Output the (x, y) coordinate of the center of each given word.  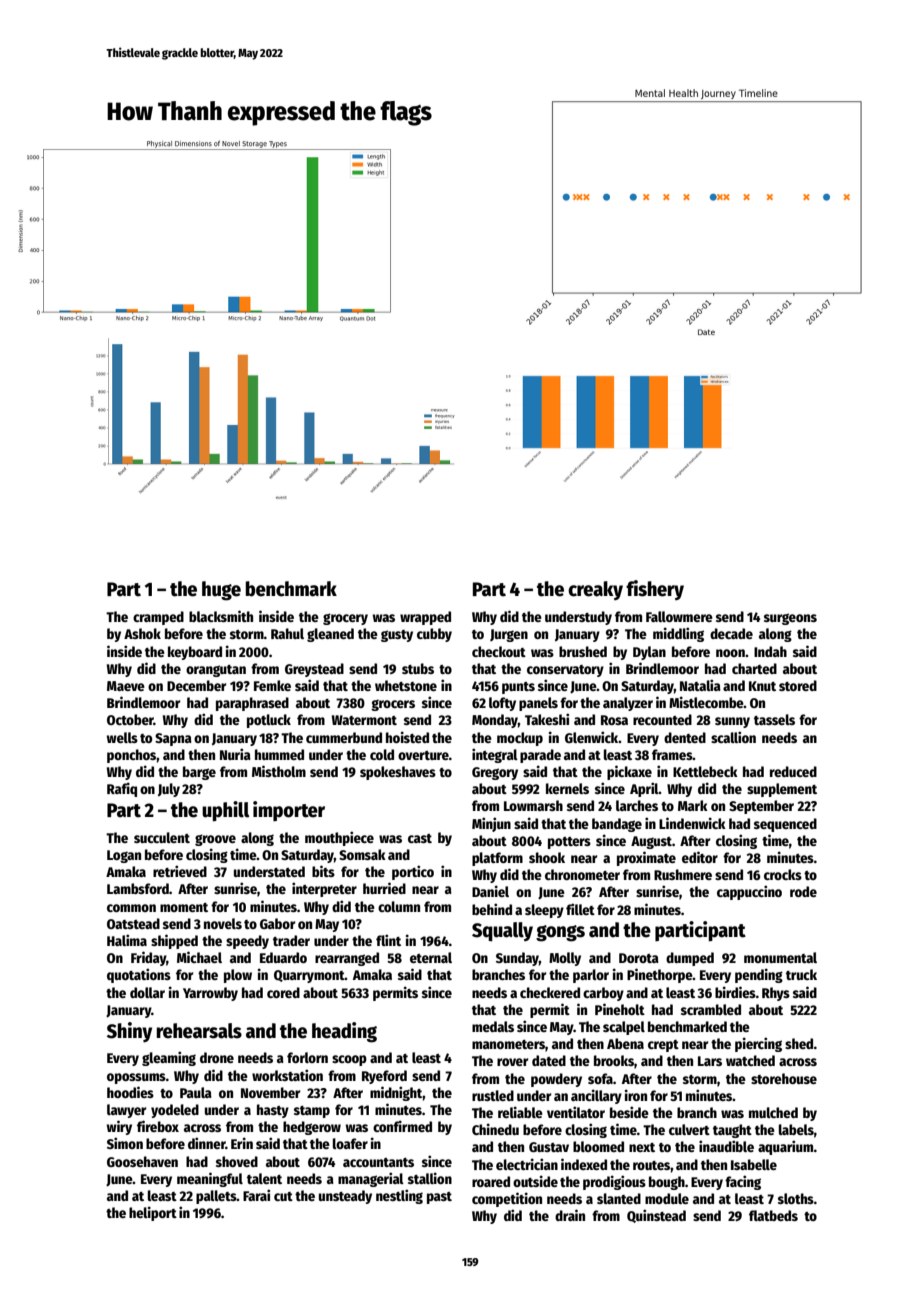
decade (731, 633)
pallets (216, 1197)
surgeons (790, 619)
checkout (499, 651)
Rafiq (122, 789)
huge (221, 591)
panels (538, 704)
